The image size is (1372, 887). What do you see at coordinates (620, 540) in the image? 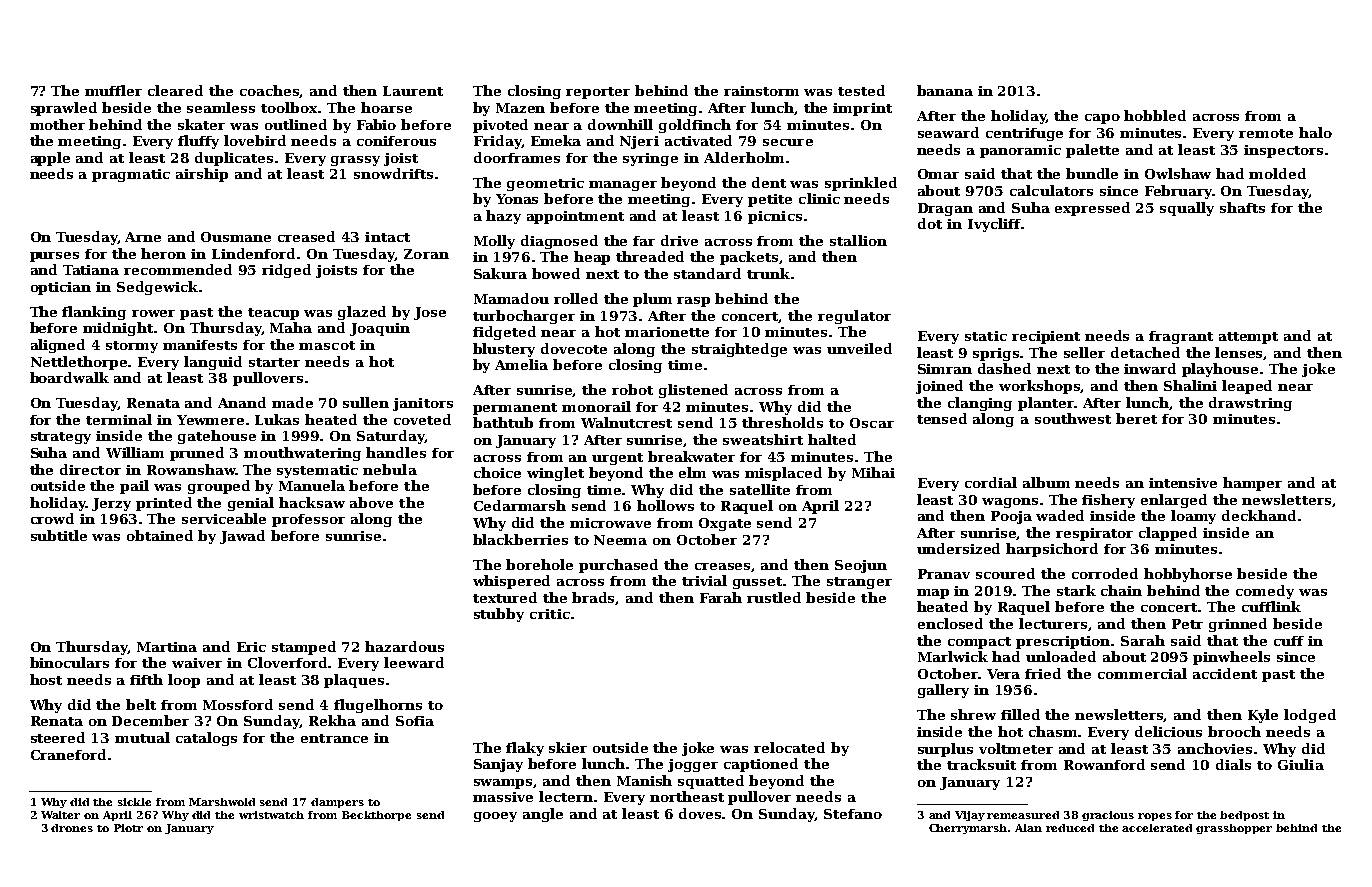
I see `Neema` at bounding box center [620, 540].
